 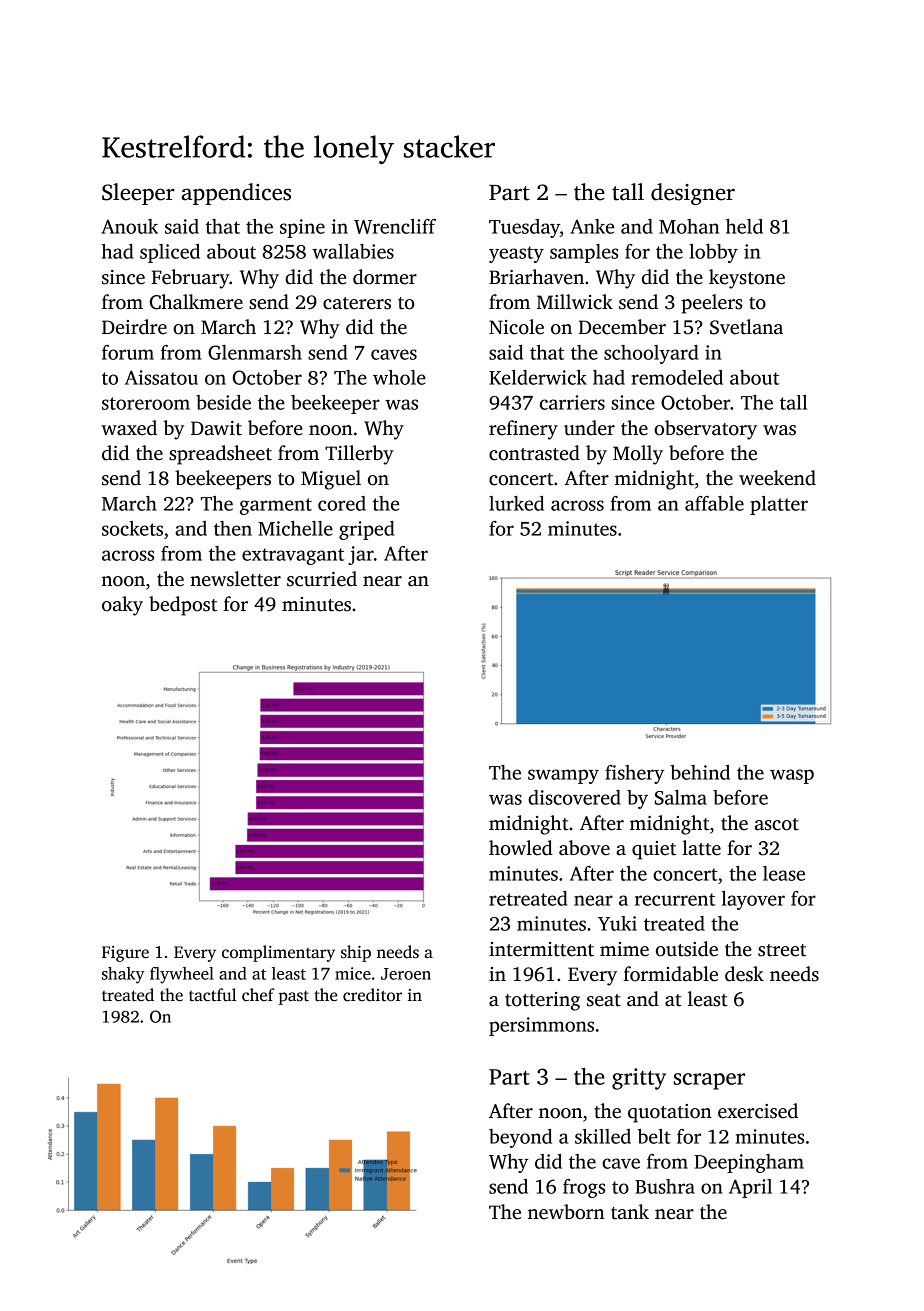 What do you see at coordinates (293, 556) in the page?
I see `extravagant` at bounding box center [293, 556].
